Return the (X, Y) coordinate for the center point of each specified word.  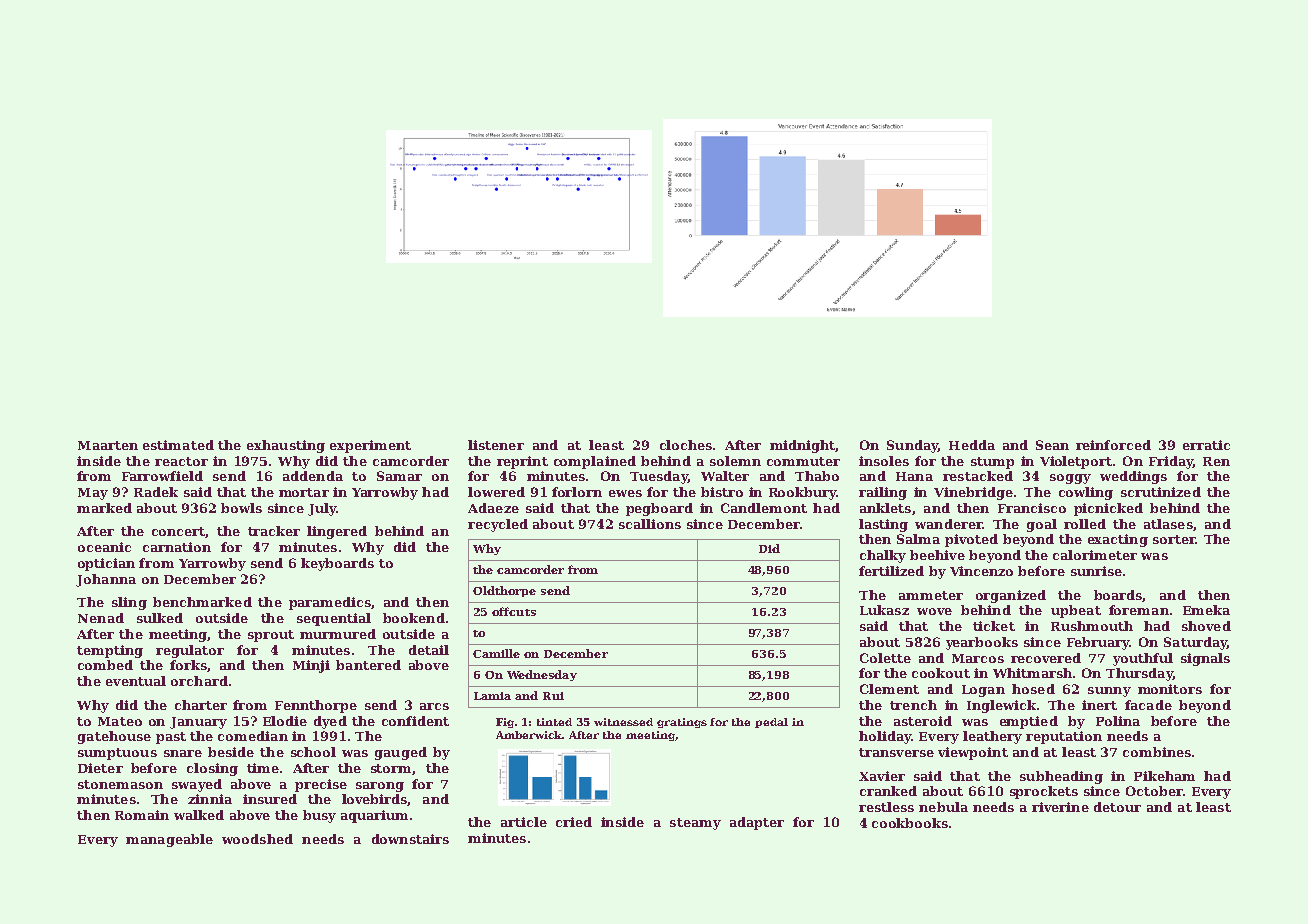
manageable (169, 840)
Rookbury (803, 493)
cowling (1086, 493)
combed (105, 665)
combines (1157, 752)
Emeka (1206, 610)
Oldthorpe (504, 591)
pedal (771, 723)
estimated (178, 445)
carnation (177, 547)
